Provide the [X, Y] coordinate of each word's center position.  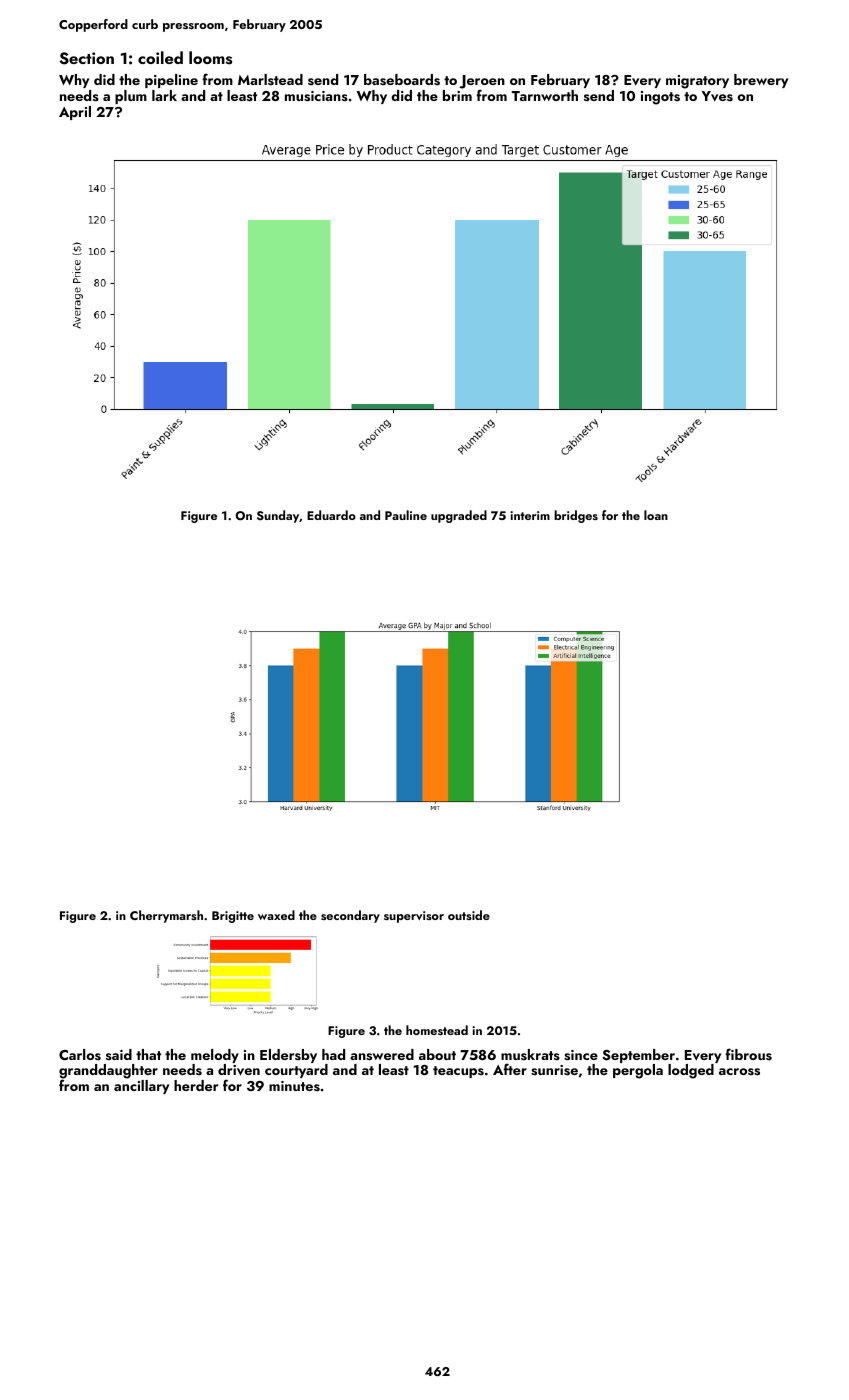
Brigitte [233, 917]
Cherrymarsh [166, 916]
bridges [576, 516]
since [581, 1055]
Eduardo [331, 515]
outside [469, 915]
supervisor [414, 917]
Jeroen [482, 82]
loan [656, 515]
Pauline [406, 515]
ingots [660, 98]
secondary [350, 916]
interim [530, 515]
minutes [294, 1086]
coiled [160, 57]
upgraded [459, 516]
